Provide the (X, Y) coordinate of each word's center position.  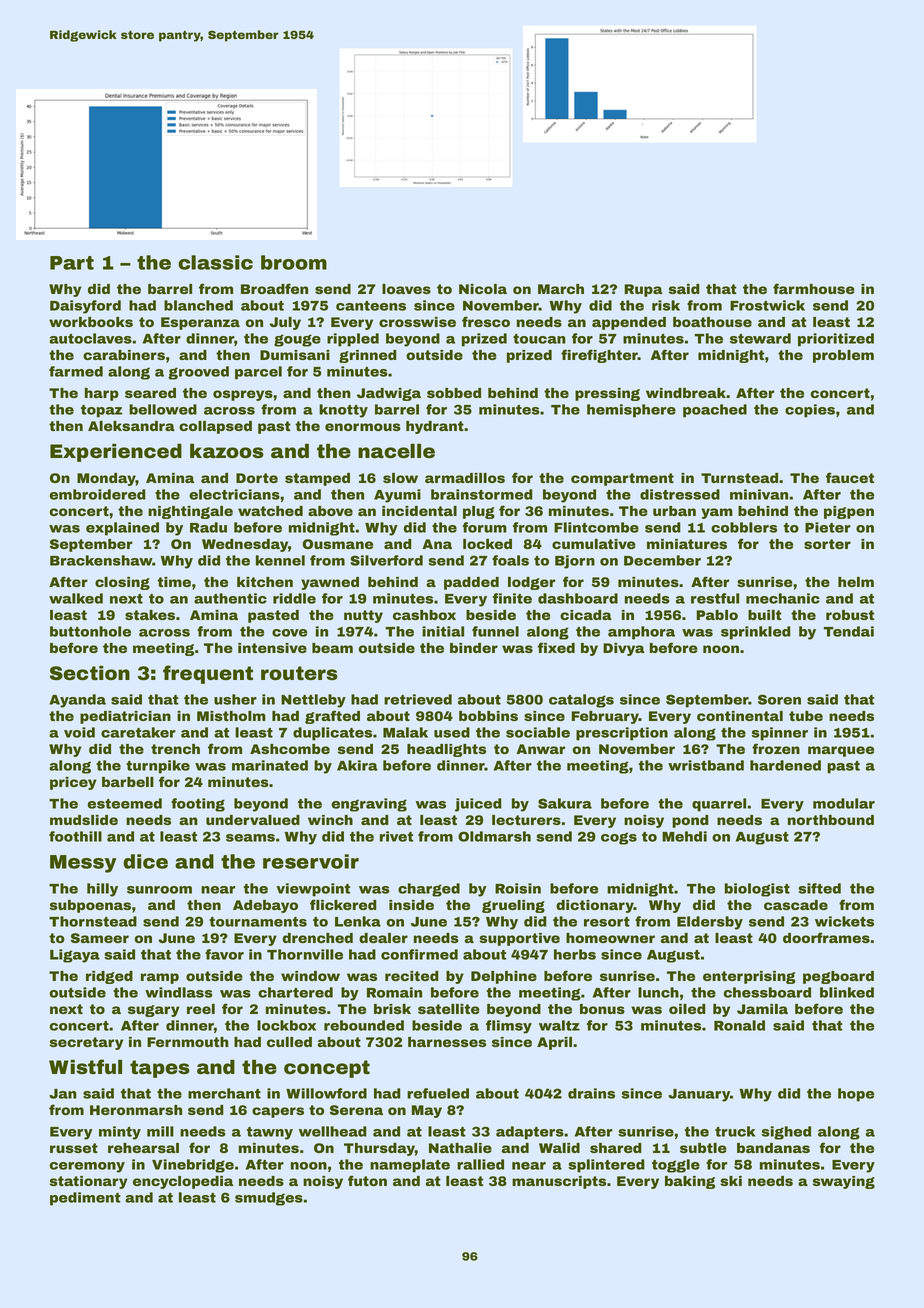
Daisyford (85, 307)
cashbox (424, 615)
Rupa (643, 290)
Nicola (483, 289)
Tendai (849, 631)
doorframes (826, 937)
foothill (75, 836)
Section (90, 673)
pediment (85, 1199)
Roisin (518, 888)
